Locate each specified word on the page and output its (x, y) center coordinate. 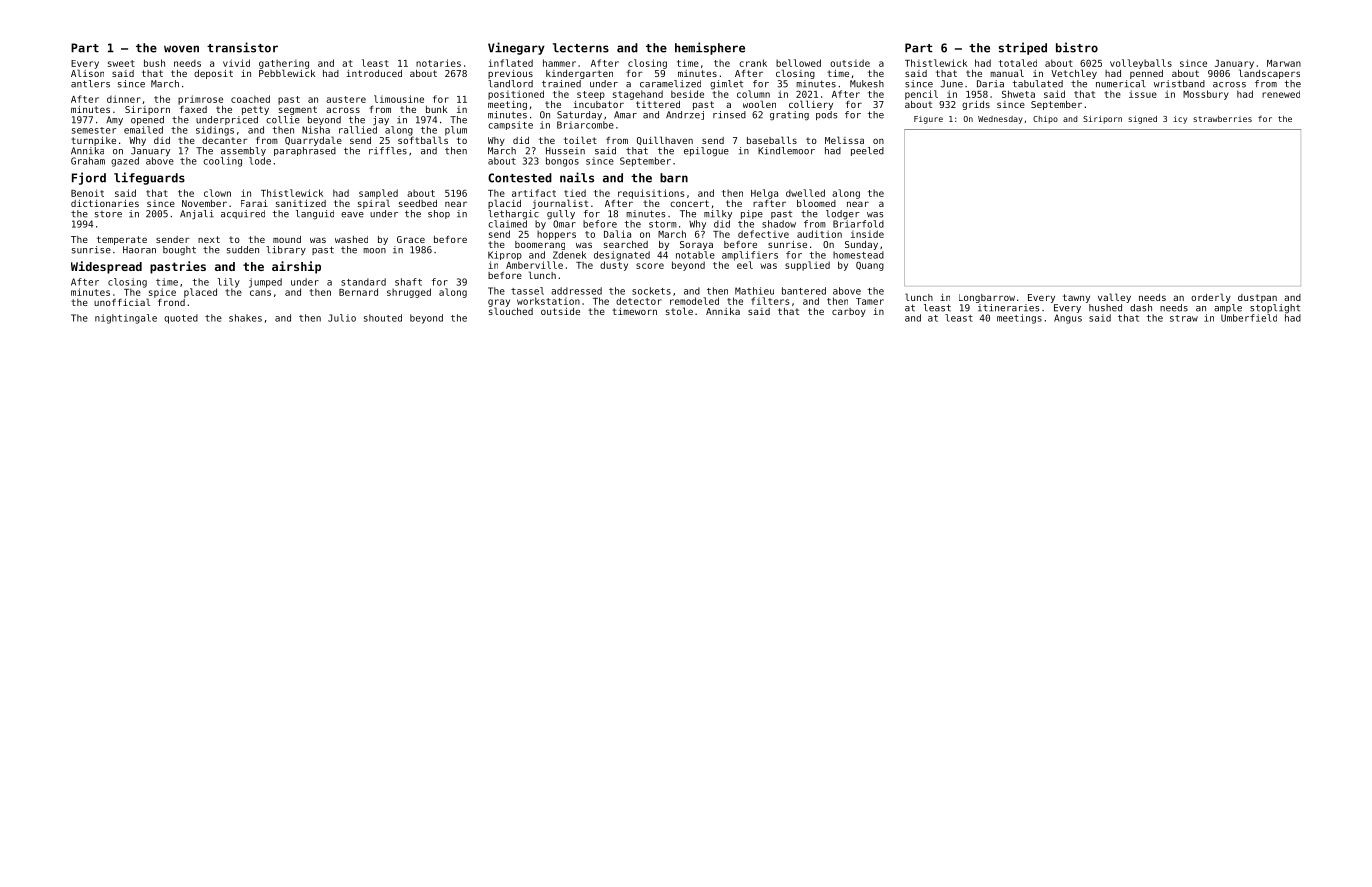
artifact (534, 193)
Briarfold (858, 224)
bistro (1077, 47)
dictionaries (105, 203)
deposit (213, 74)
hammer (559, 63)
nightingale (126, 319)
